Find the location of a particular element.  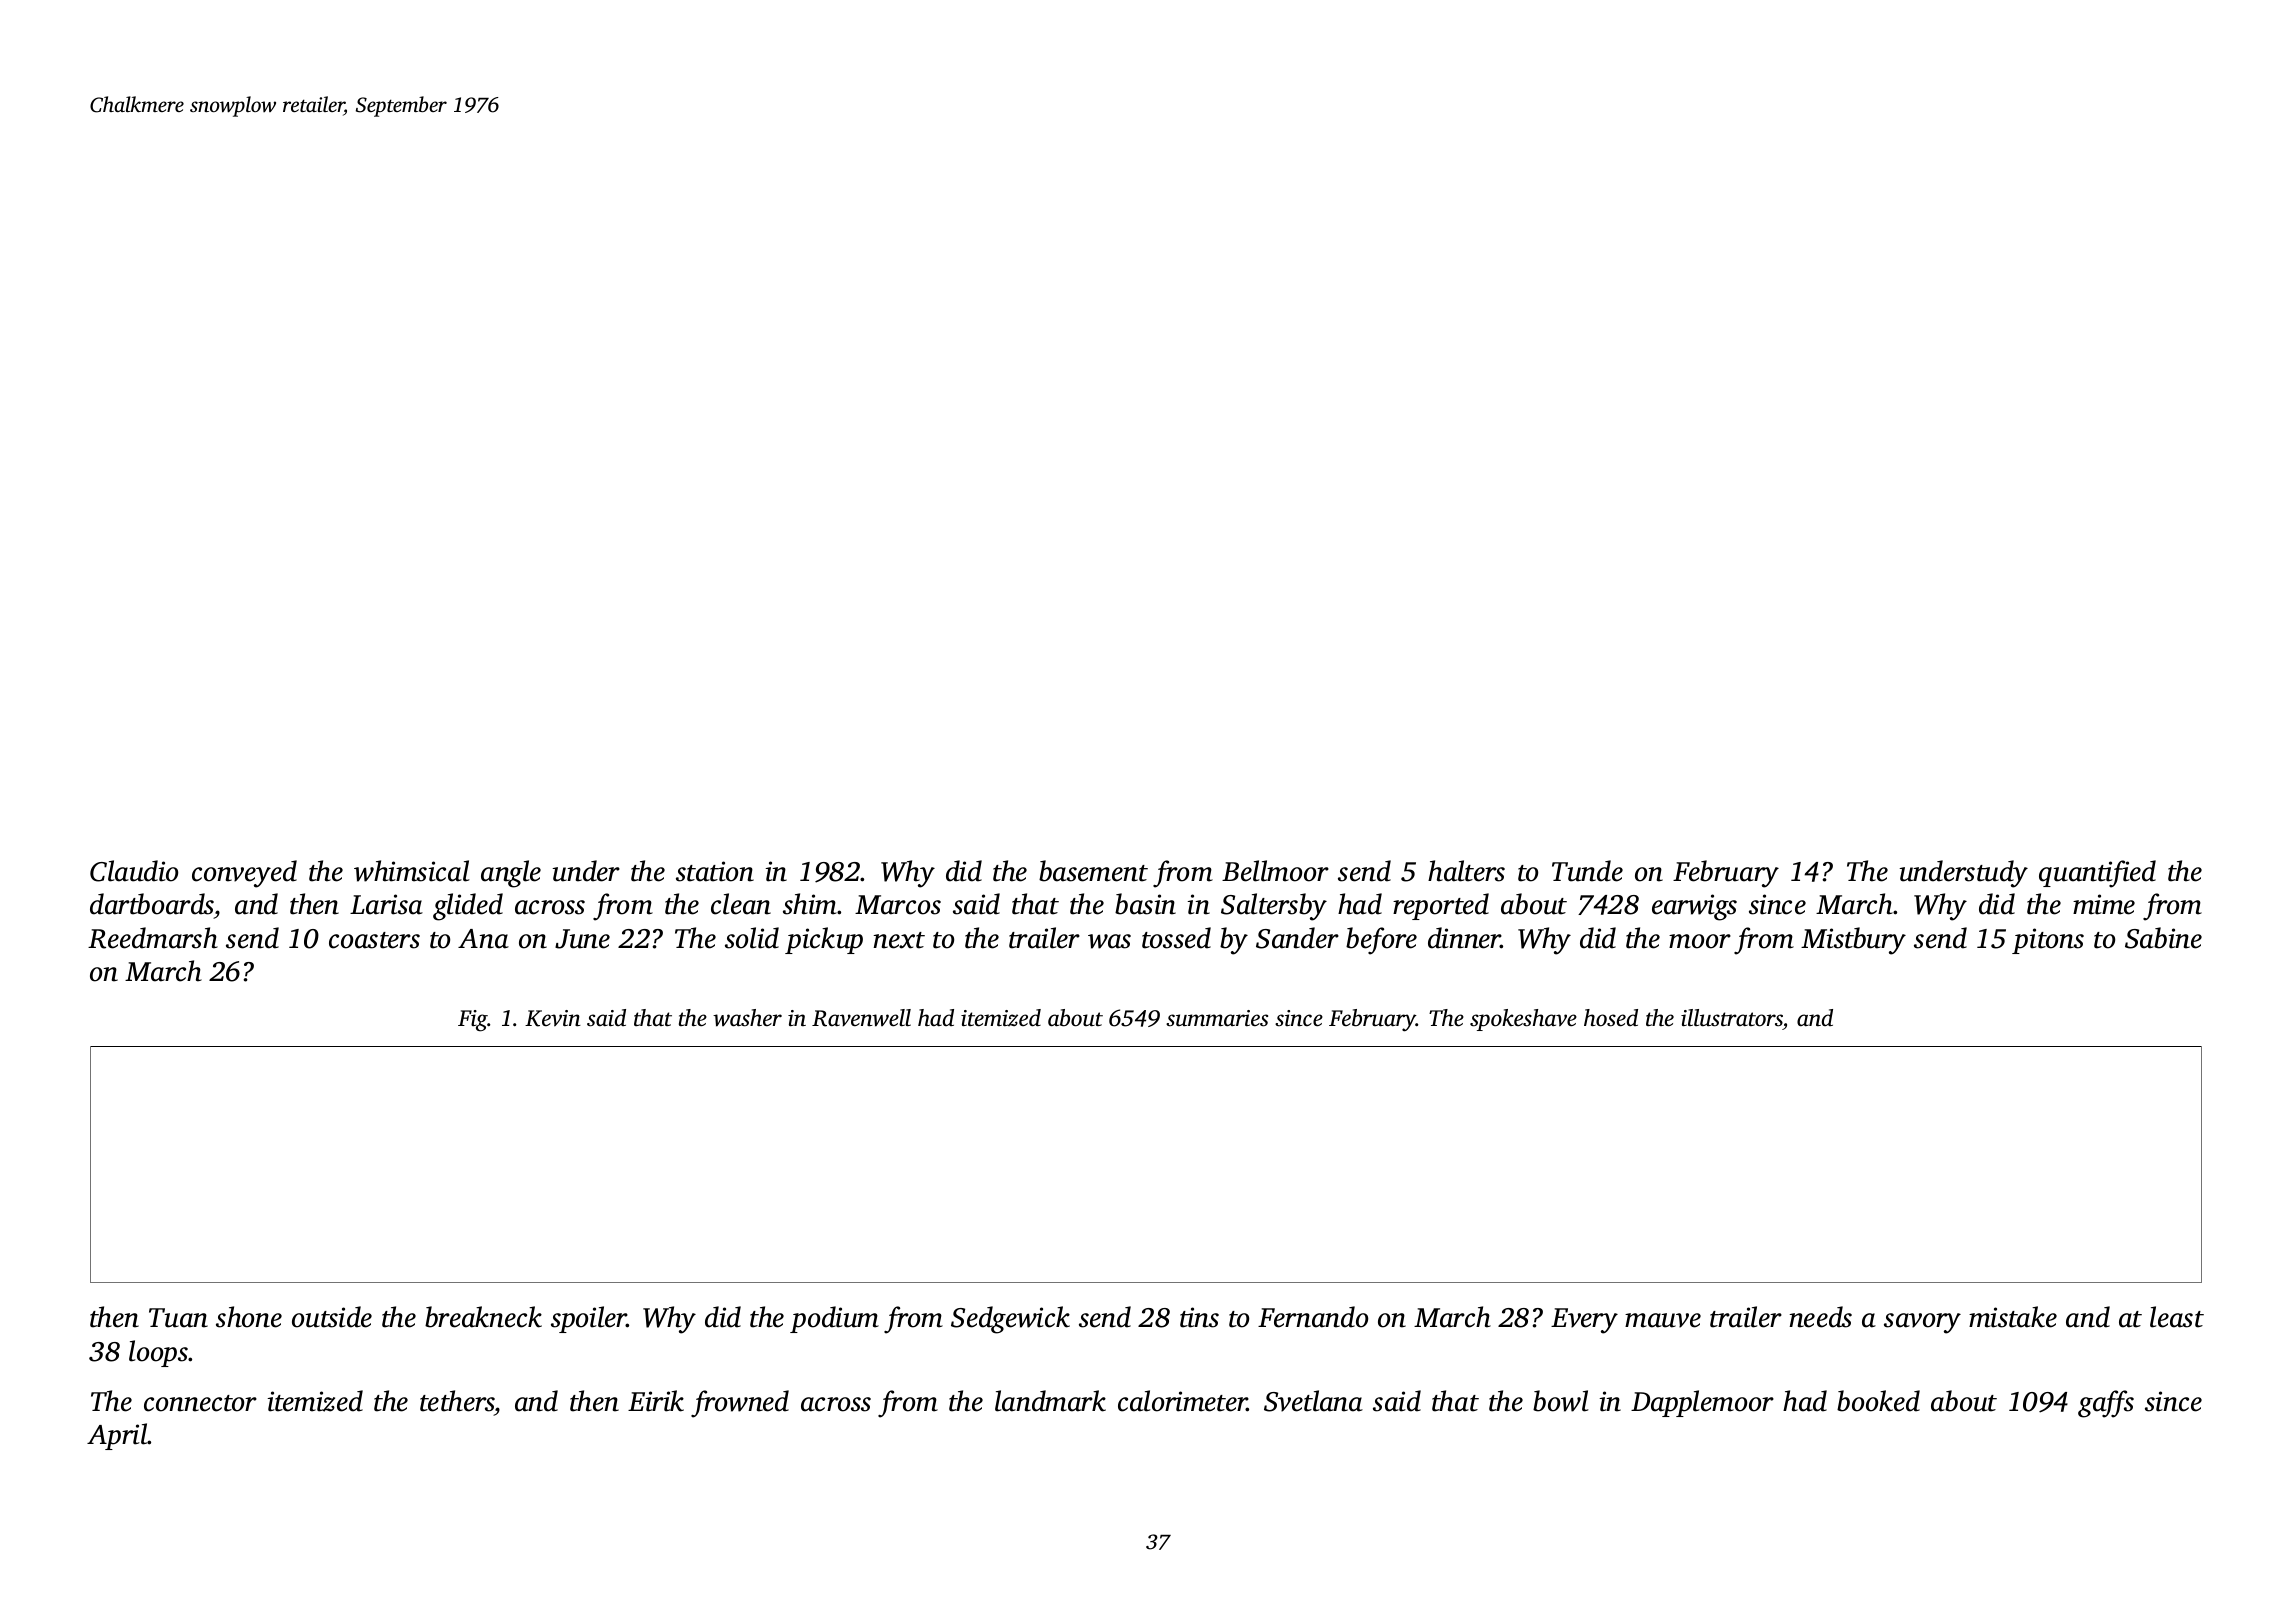

whimsical is located at coordinates (412, 871).
